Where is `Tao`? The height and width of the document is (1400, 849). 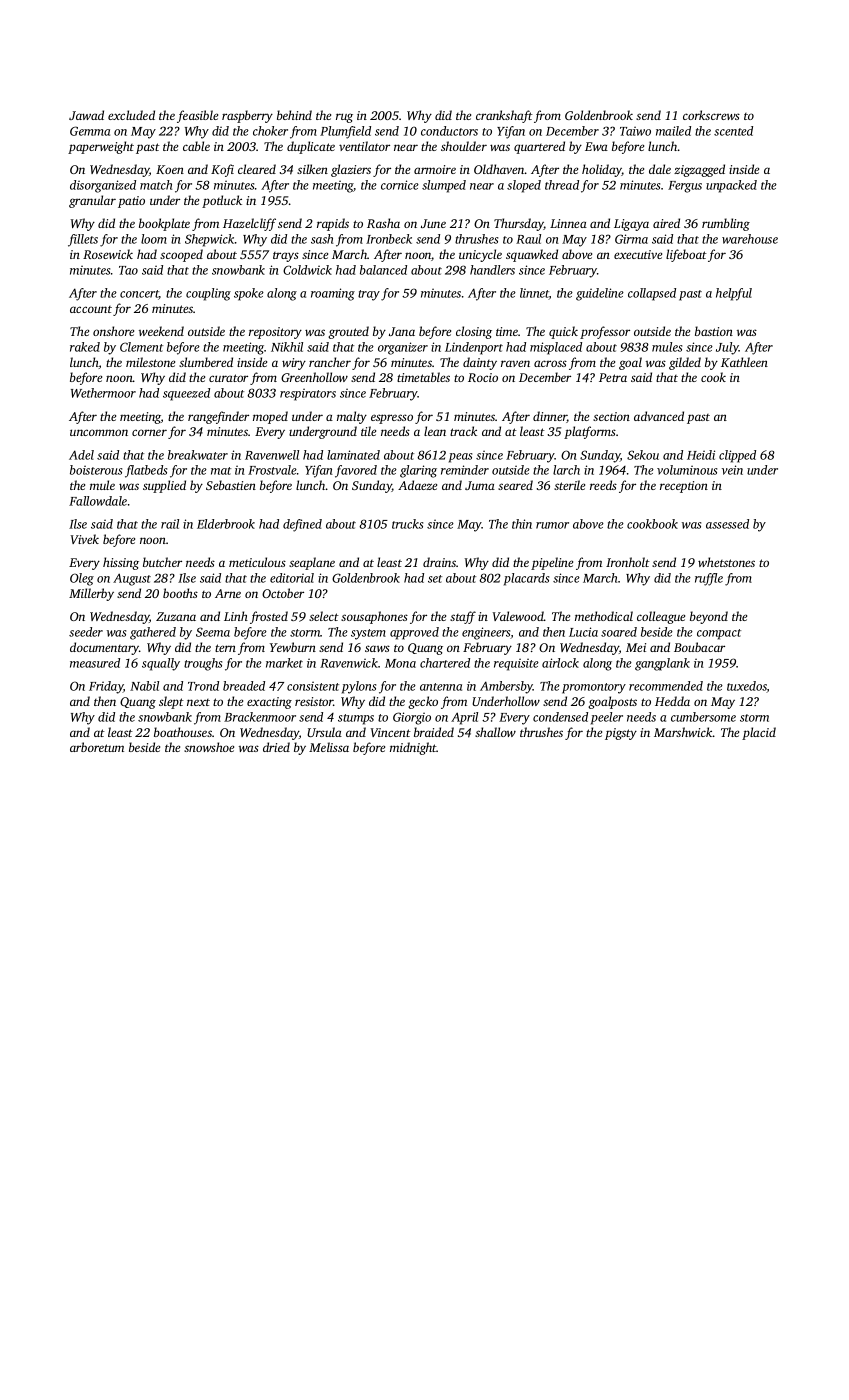 Tao is located at coordinates (128, 270).
